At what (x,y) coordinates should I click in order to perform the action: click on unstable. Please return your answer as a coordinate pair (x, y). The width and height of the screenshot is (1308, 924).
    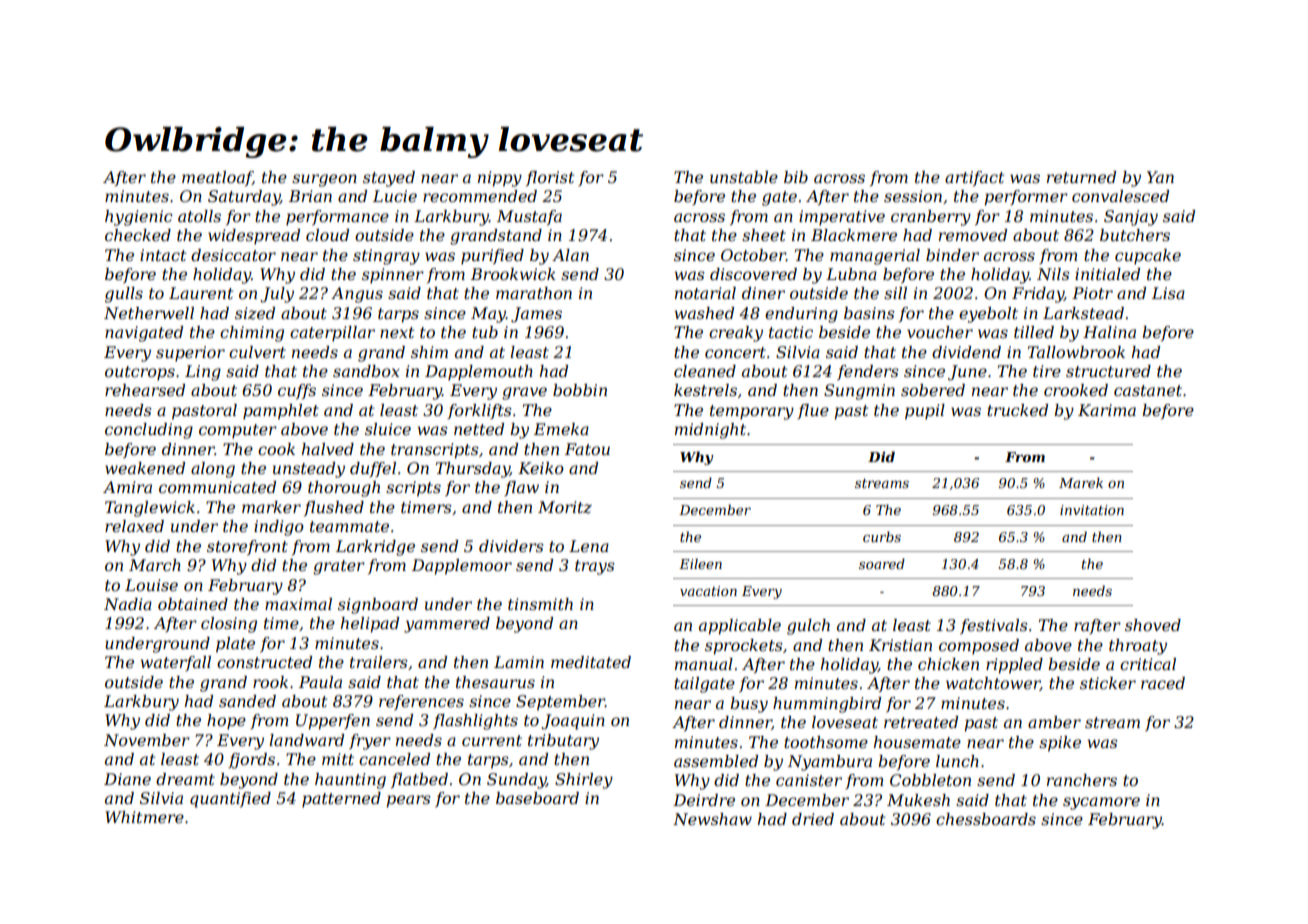
    Looking at the image, I should click on (744, 177).
